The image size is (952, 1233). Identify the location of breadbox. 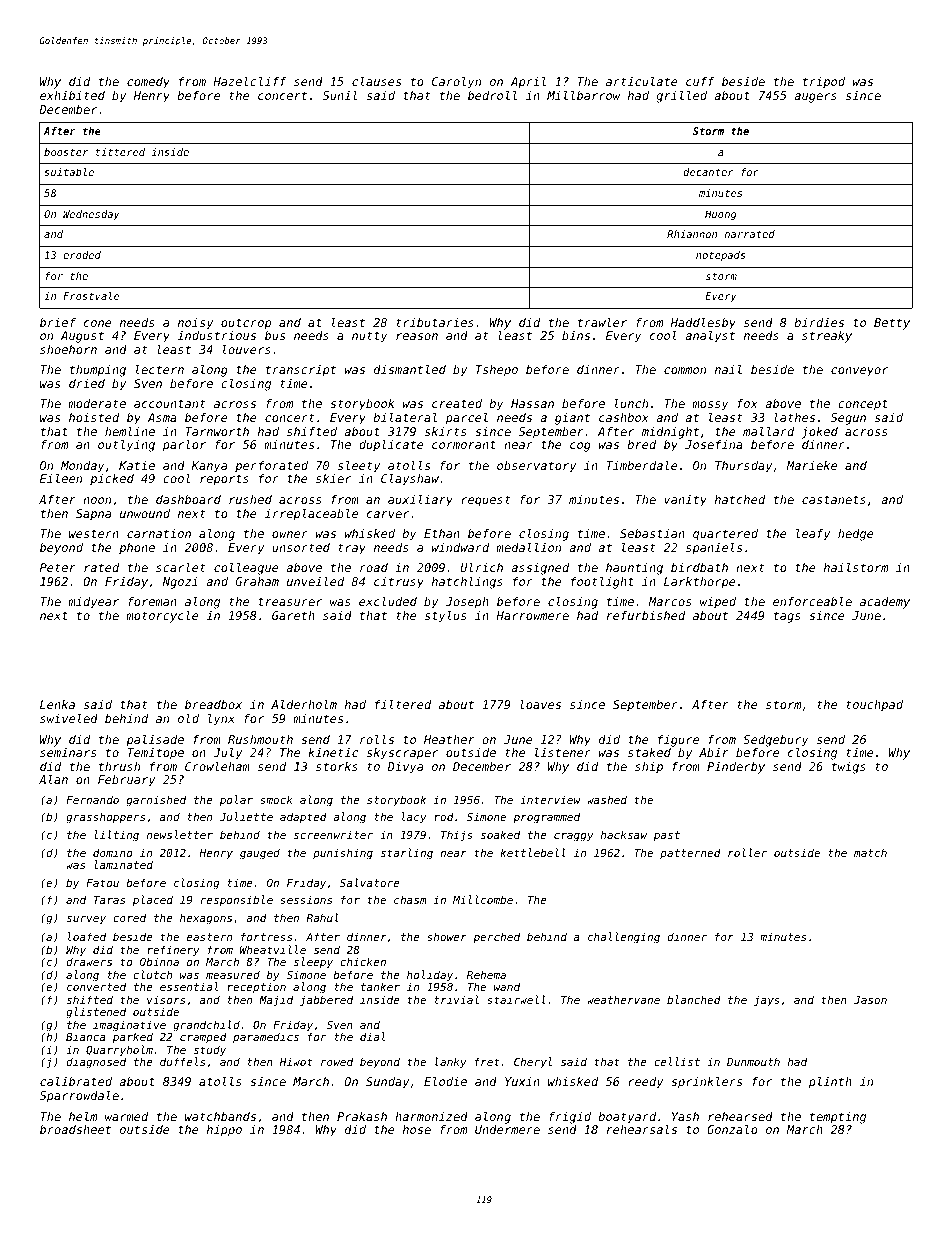
(213, 704).
